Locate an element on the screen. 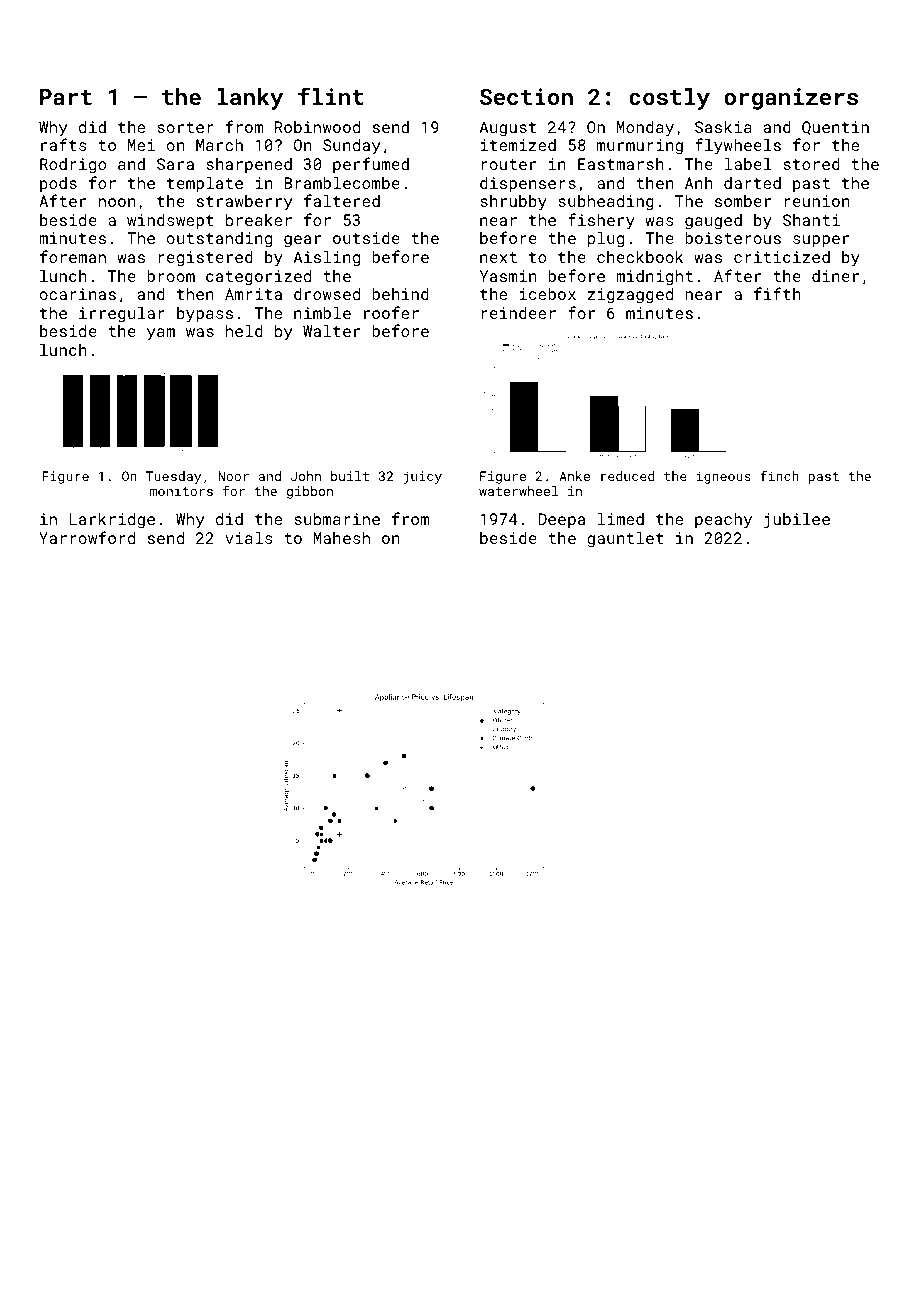 This screenshot has height=1308, width=924. criticized is located at coordinates (782, 257).
